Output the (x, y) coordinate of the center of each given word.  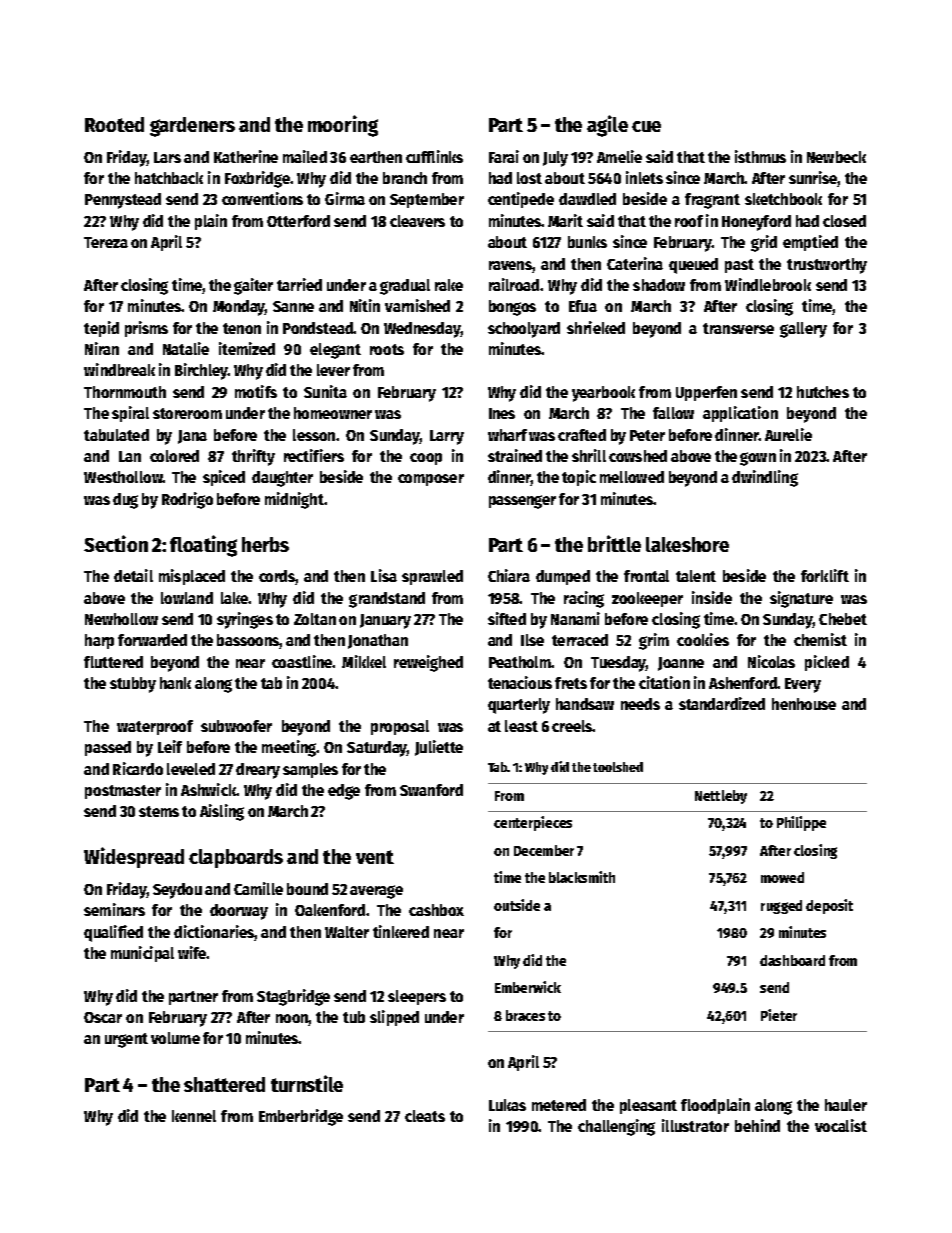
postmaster (123, 792)
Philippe (801, 823)
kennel (194, 1116)
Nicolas (771, 661)
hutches (823, 392)
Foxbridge (257, 179)
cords (277, 577)
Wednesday (422, 330)
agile (607, 126)
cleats (425, 1116)
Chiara (509, 575)
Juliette (439, 748)
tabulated (116, 435)
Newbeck (836, 157)
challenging (616, 1127)
